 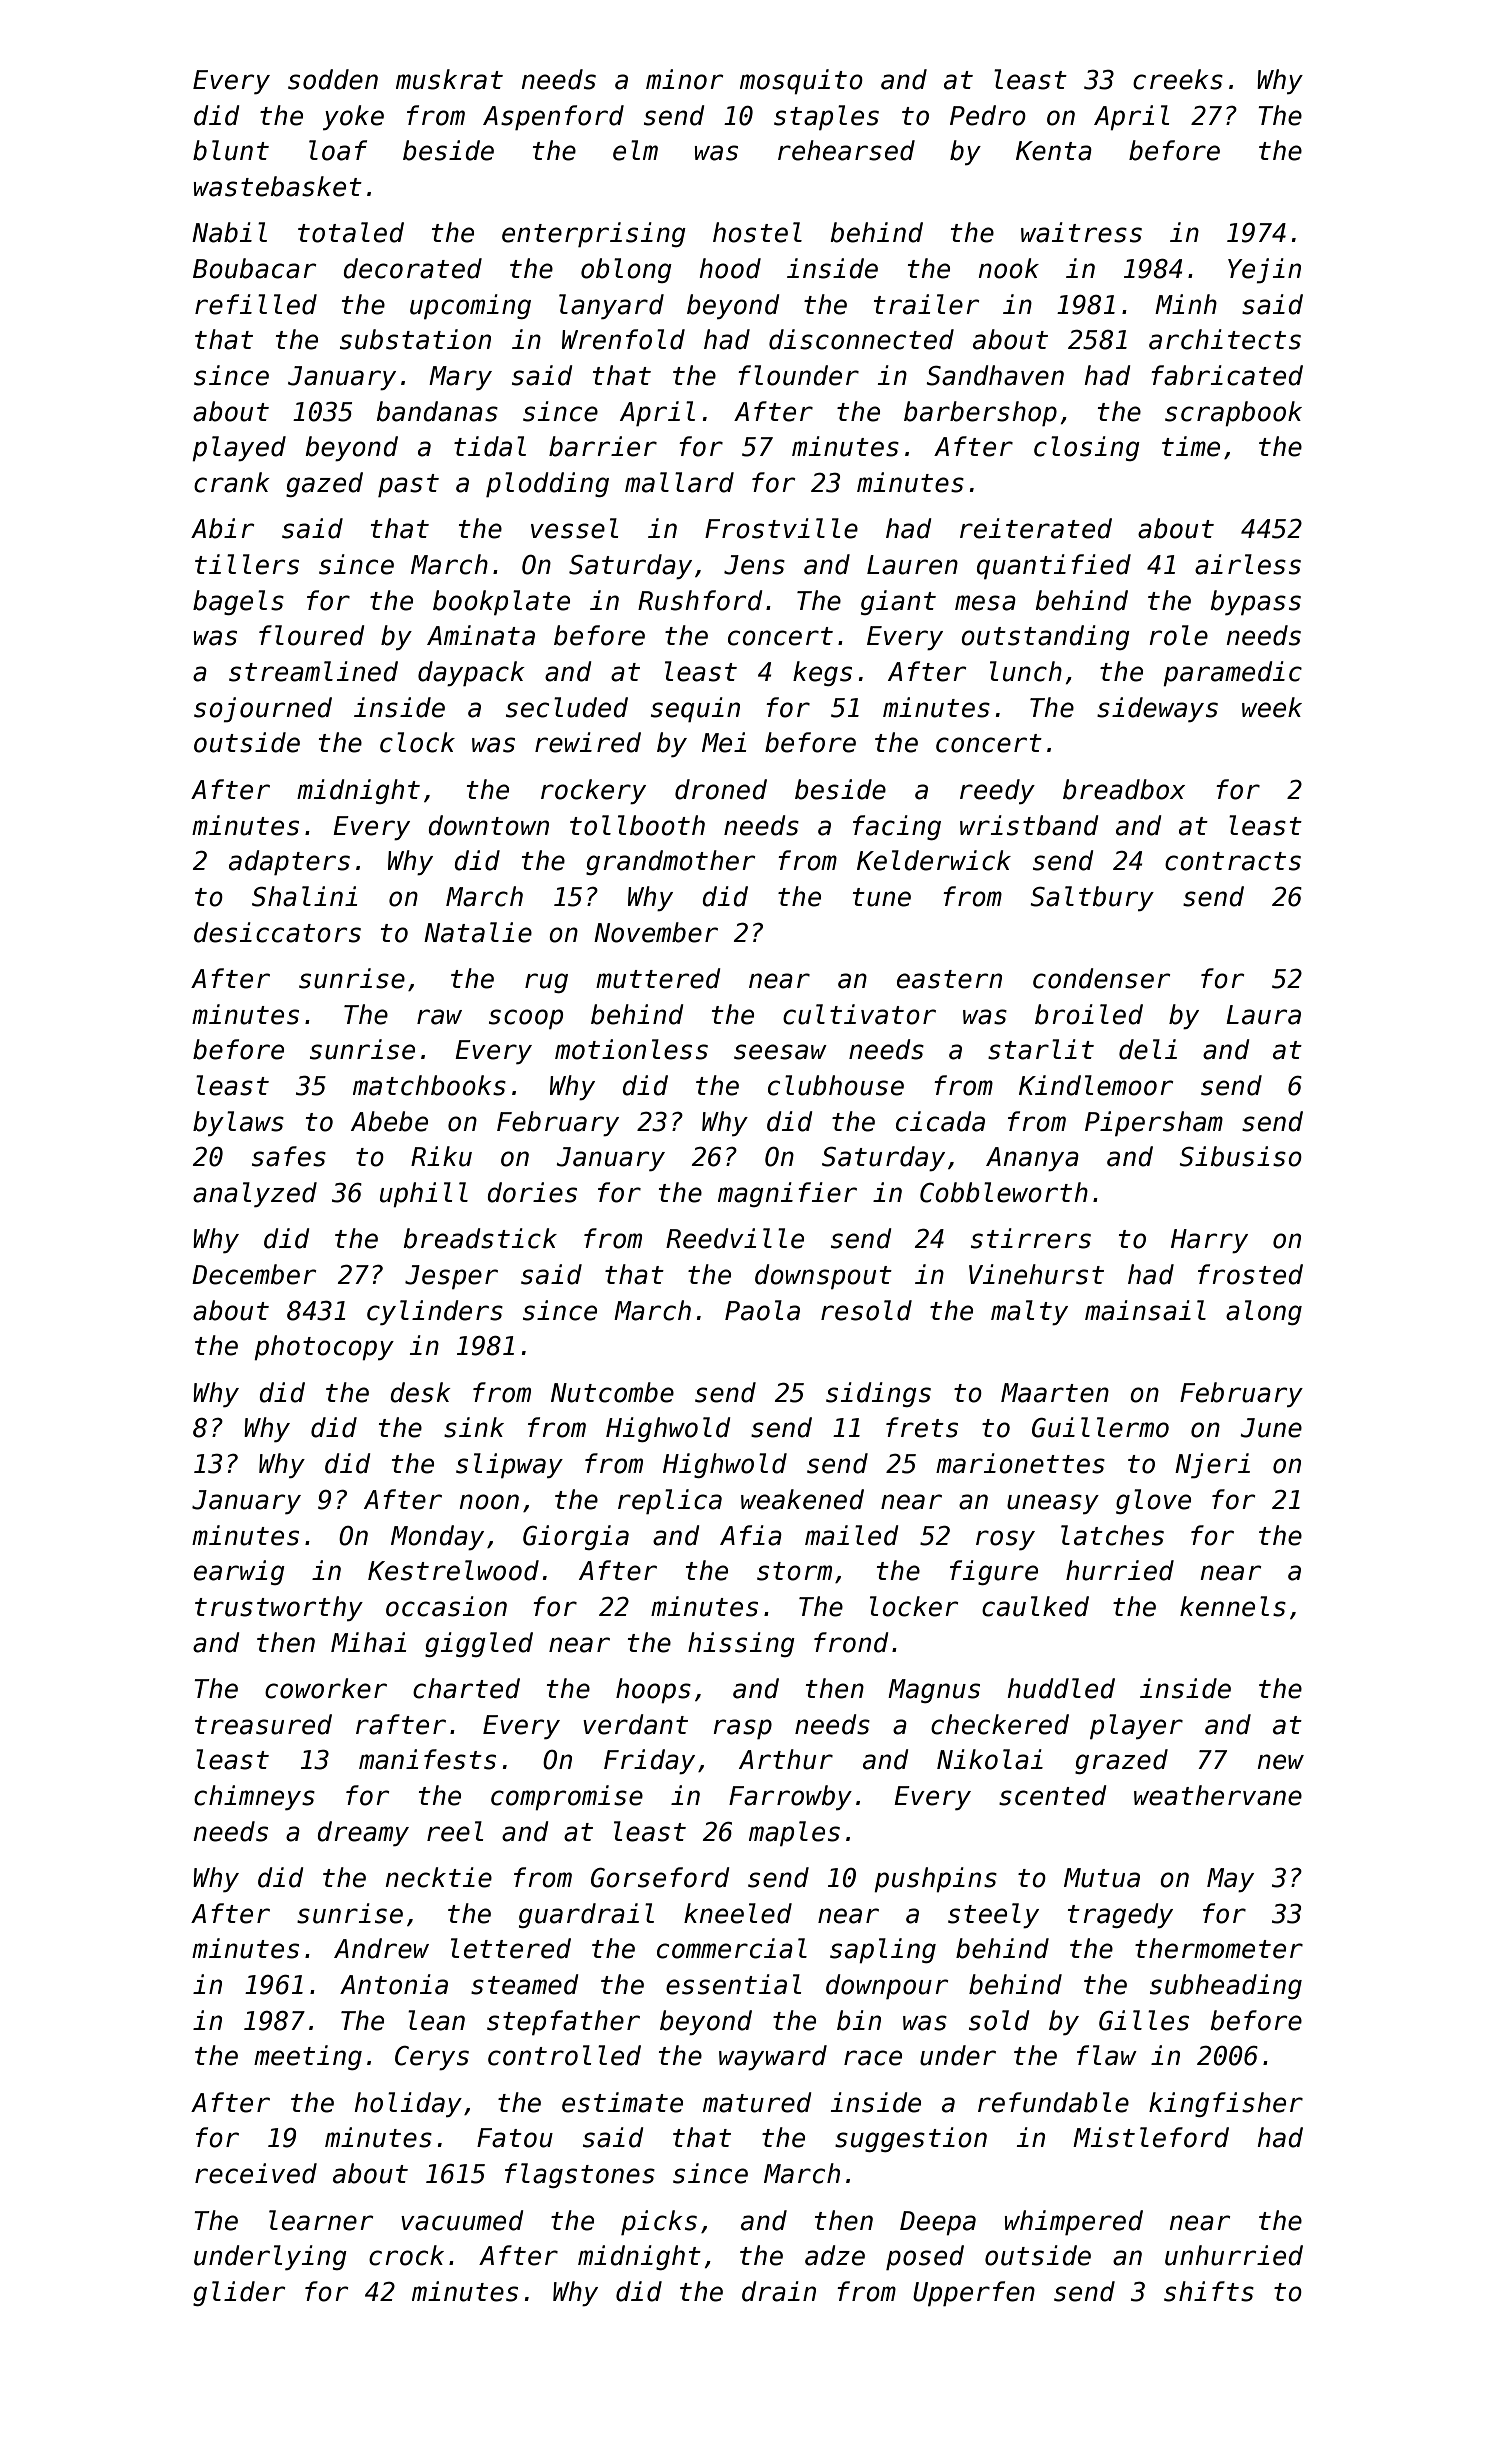 What do you see at coordinates (333, 79) in the screenshot?
I see `sodden` at bounding box center [333, 79].
